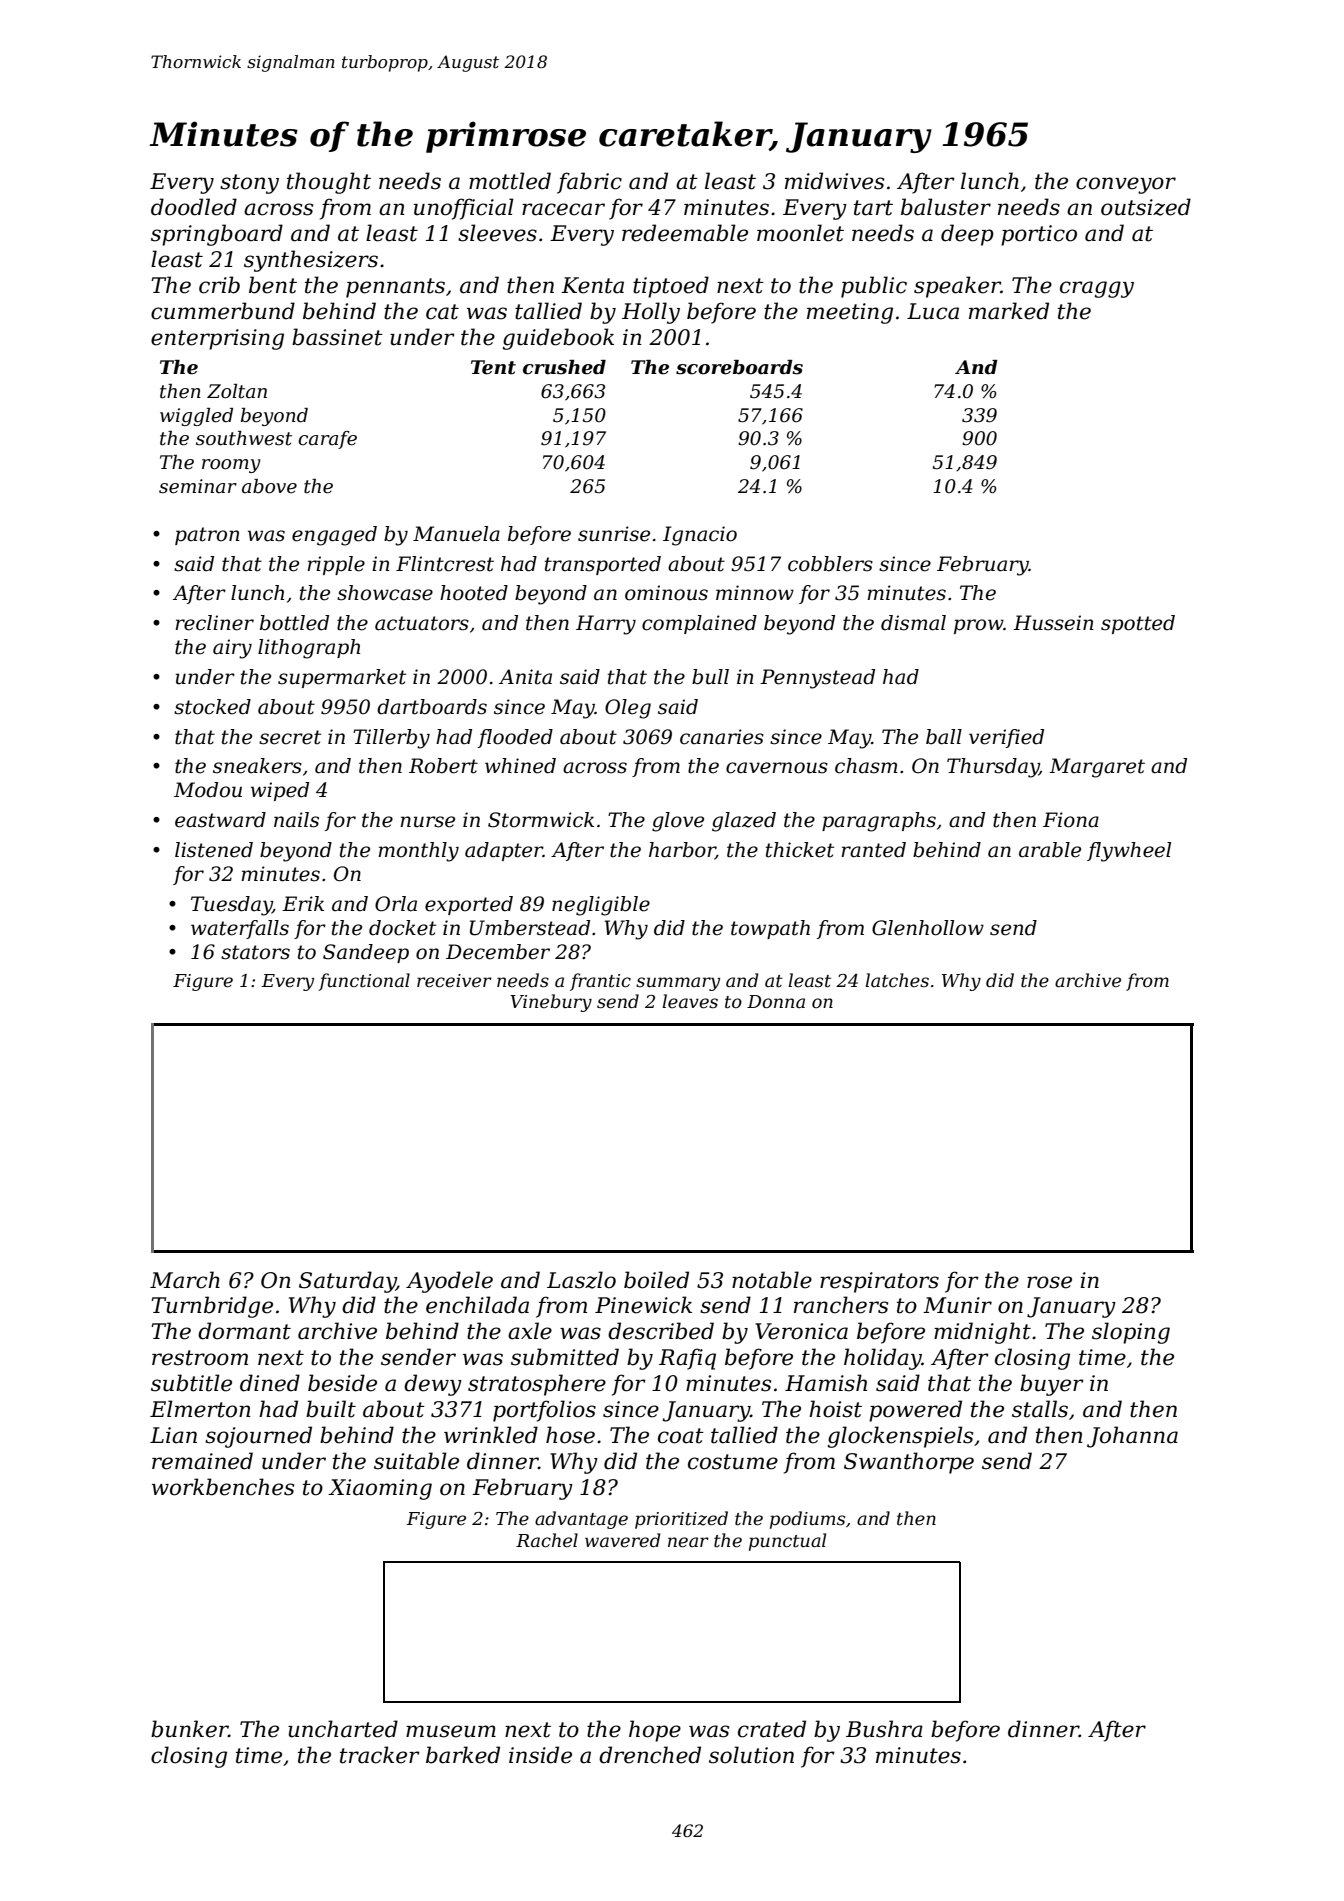  What do you see at coordinates (776, 1001) in the screenshot?
I see `Donna` at bounding box center [776, 1001].
